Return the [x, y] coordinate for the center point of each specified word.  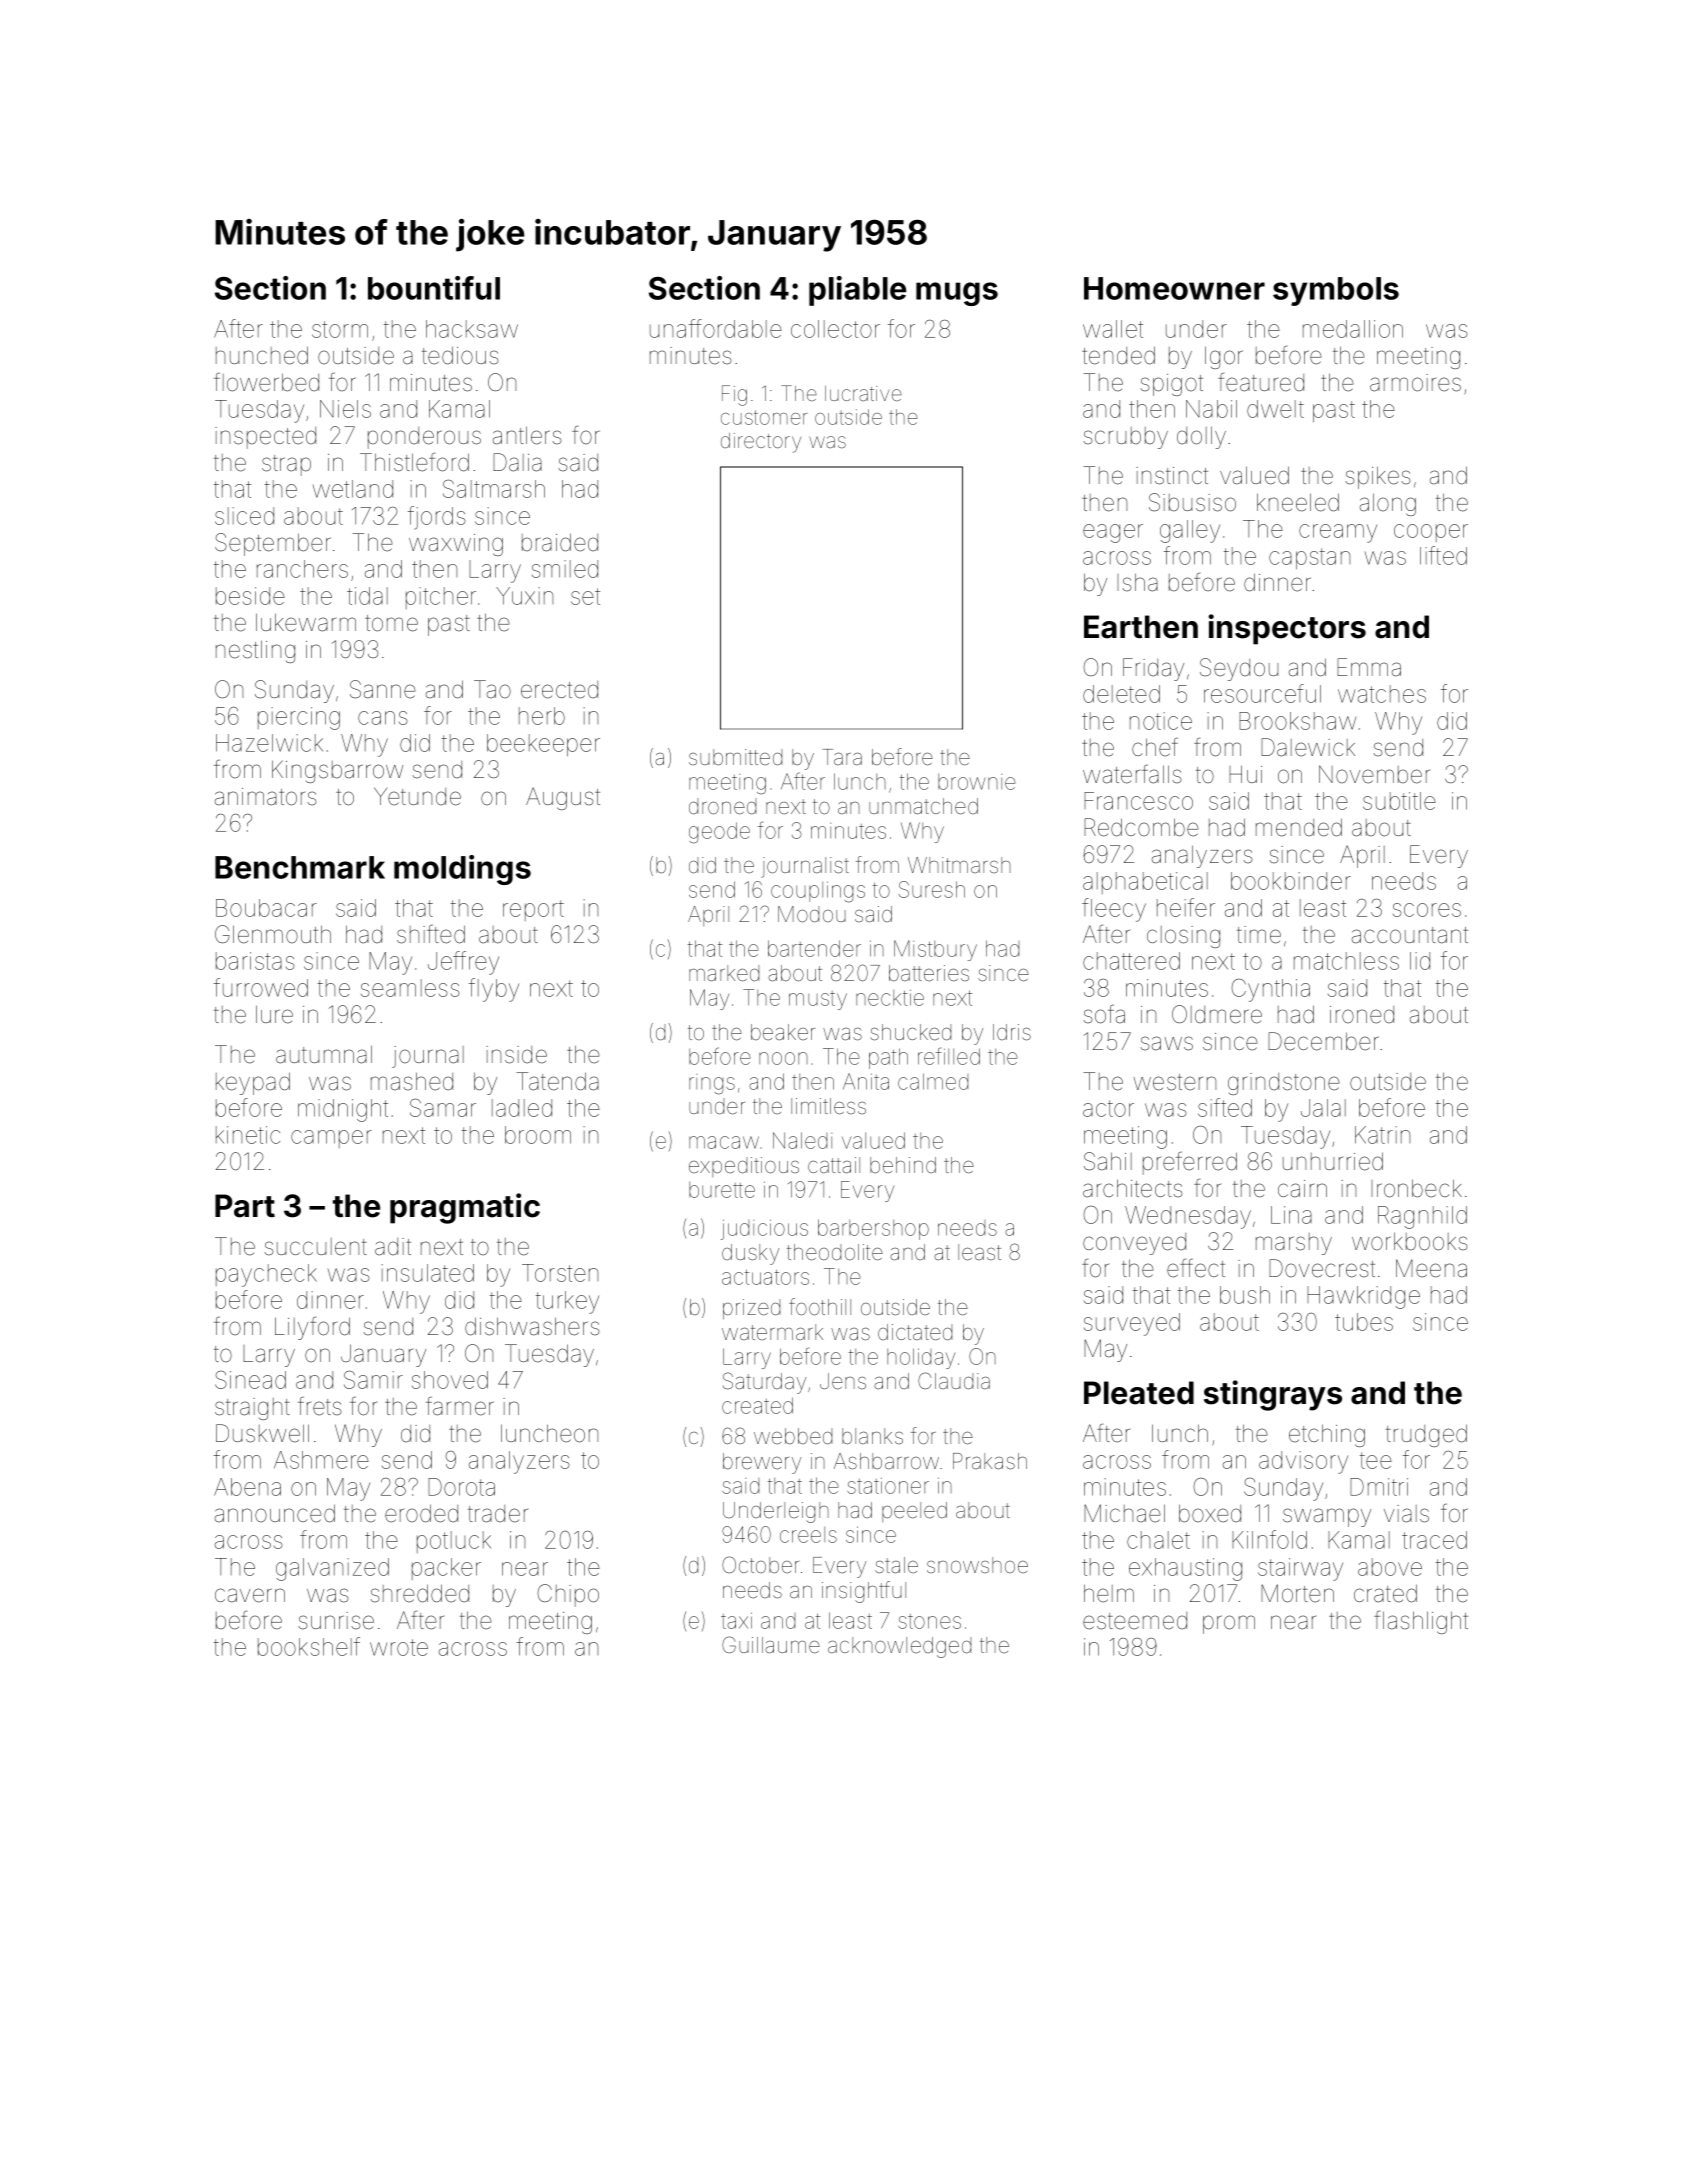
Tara [842, 757]
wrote [399, 1647]
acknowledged [899, 1647]
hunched [262, 355]
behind [903, 1165]
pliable [857, 291]
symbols [1336, 291]
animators [266, 797]
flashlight [1421, 1622]
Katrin [1382, 1135]
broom [538, 1135]
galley [1190, 531]
